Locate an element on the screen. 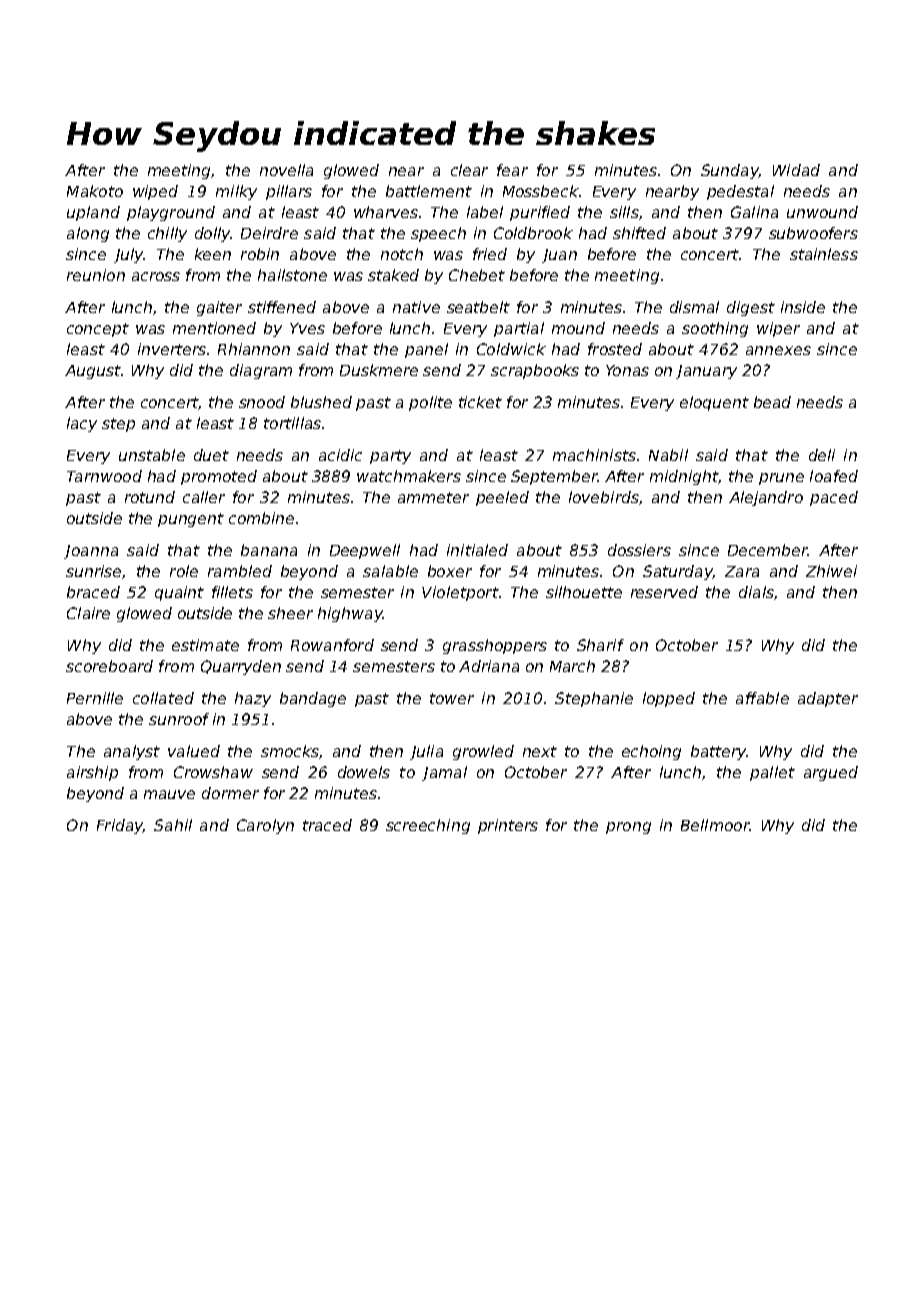 Image resolution: width=924 pixels, height=1308 pixels. wiper is located at coordinates (778, 329).
